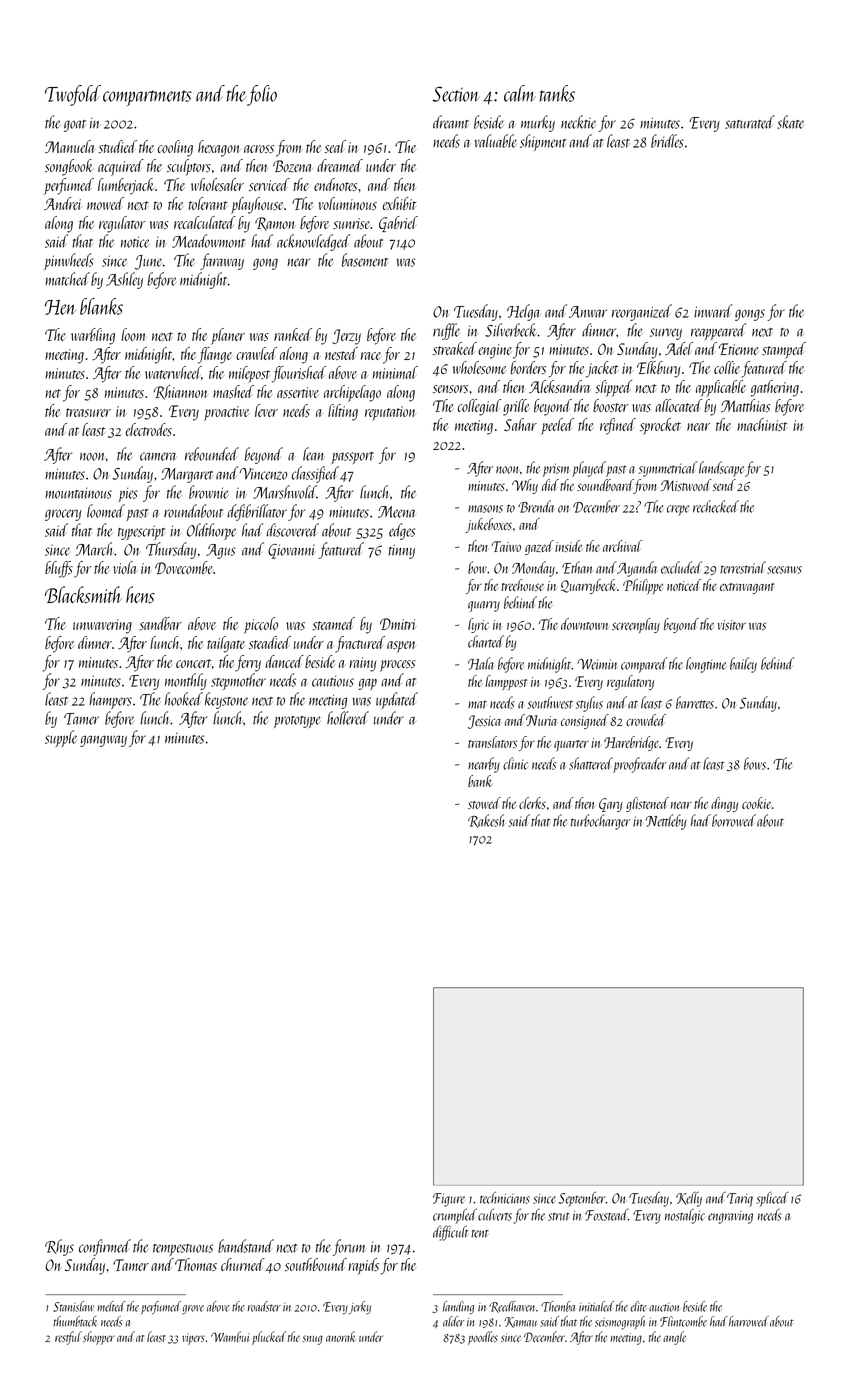 The height and width of the screenshot is (1400, 849). What do you see at coordinates (532, 803) in the screenshot?
I see `clerks` at bounding box center [532, 803].
